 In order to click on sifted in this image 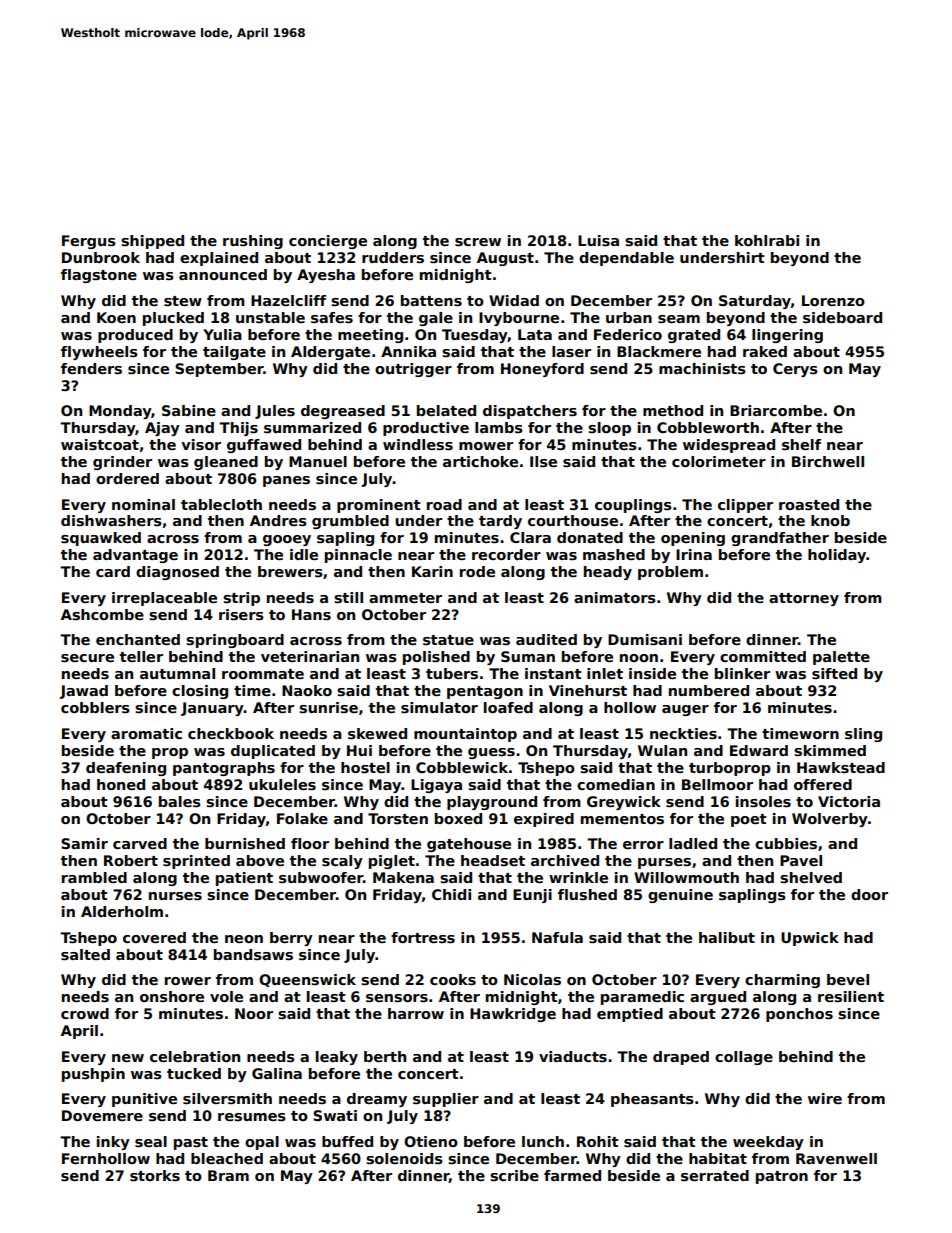, I will do `click(834, 673)`.
